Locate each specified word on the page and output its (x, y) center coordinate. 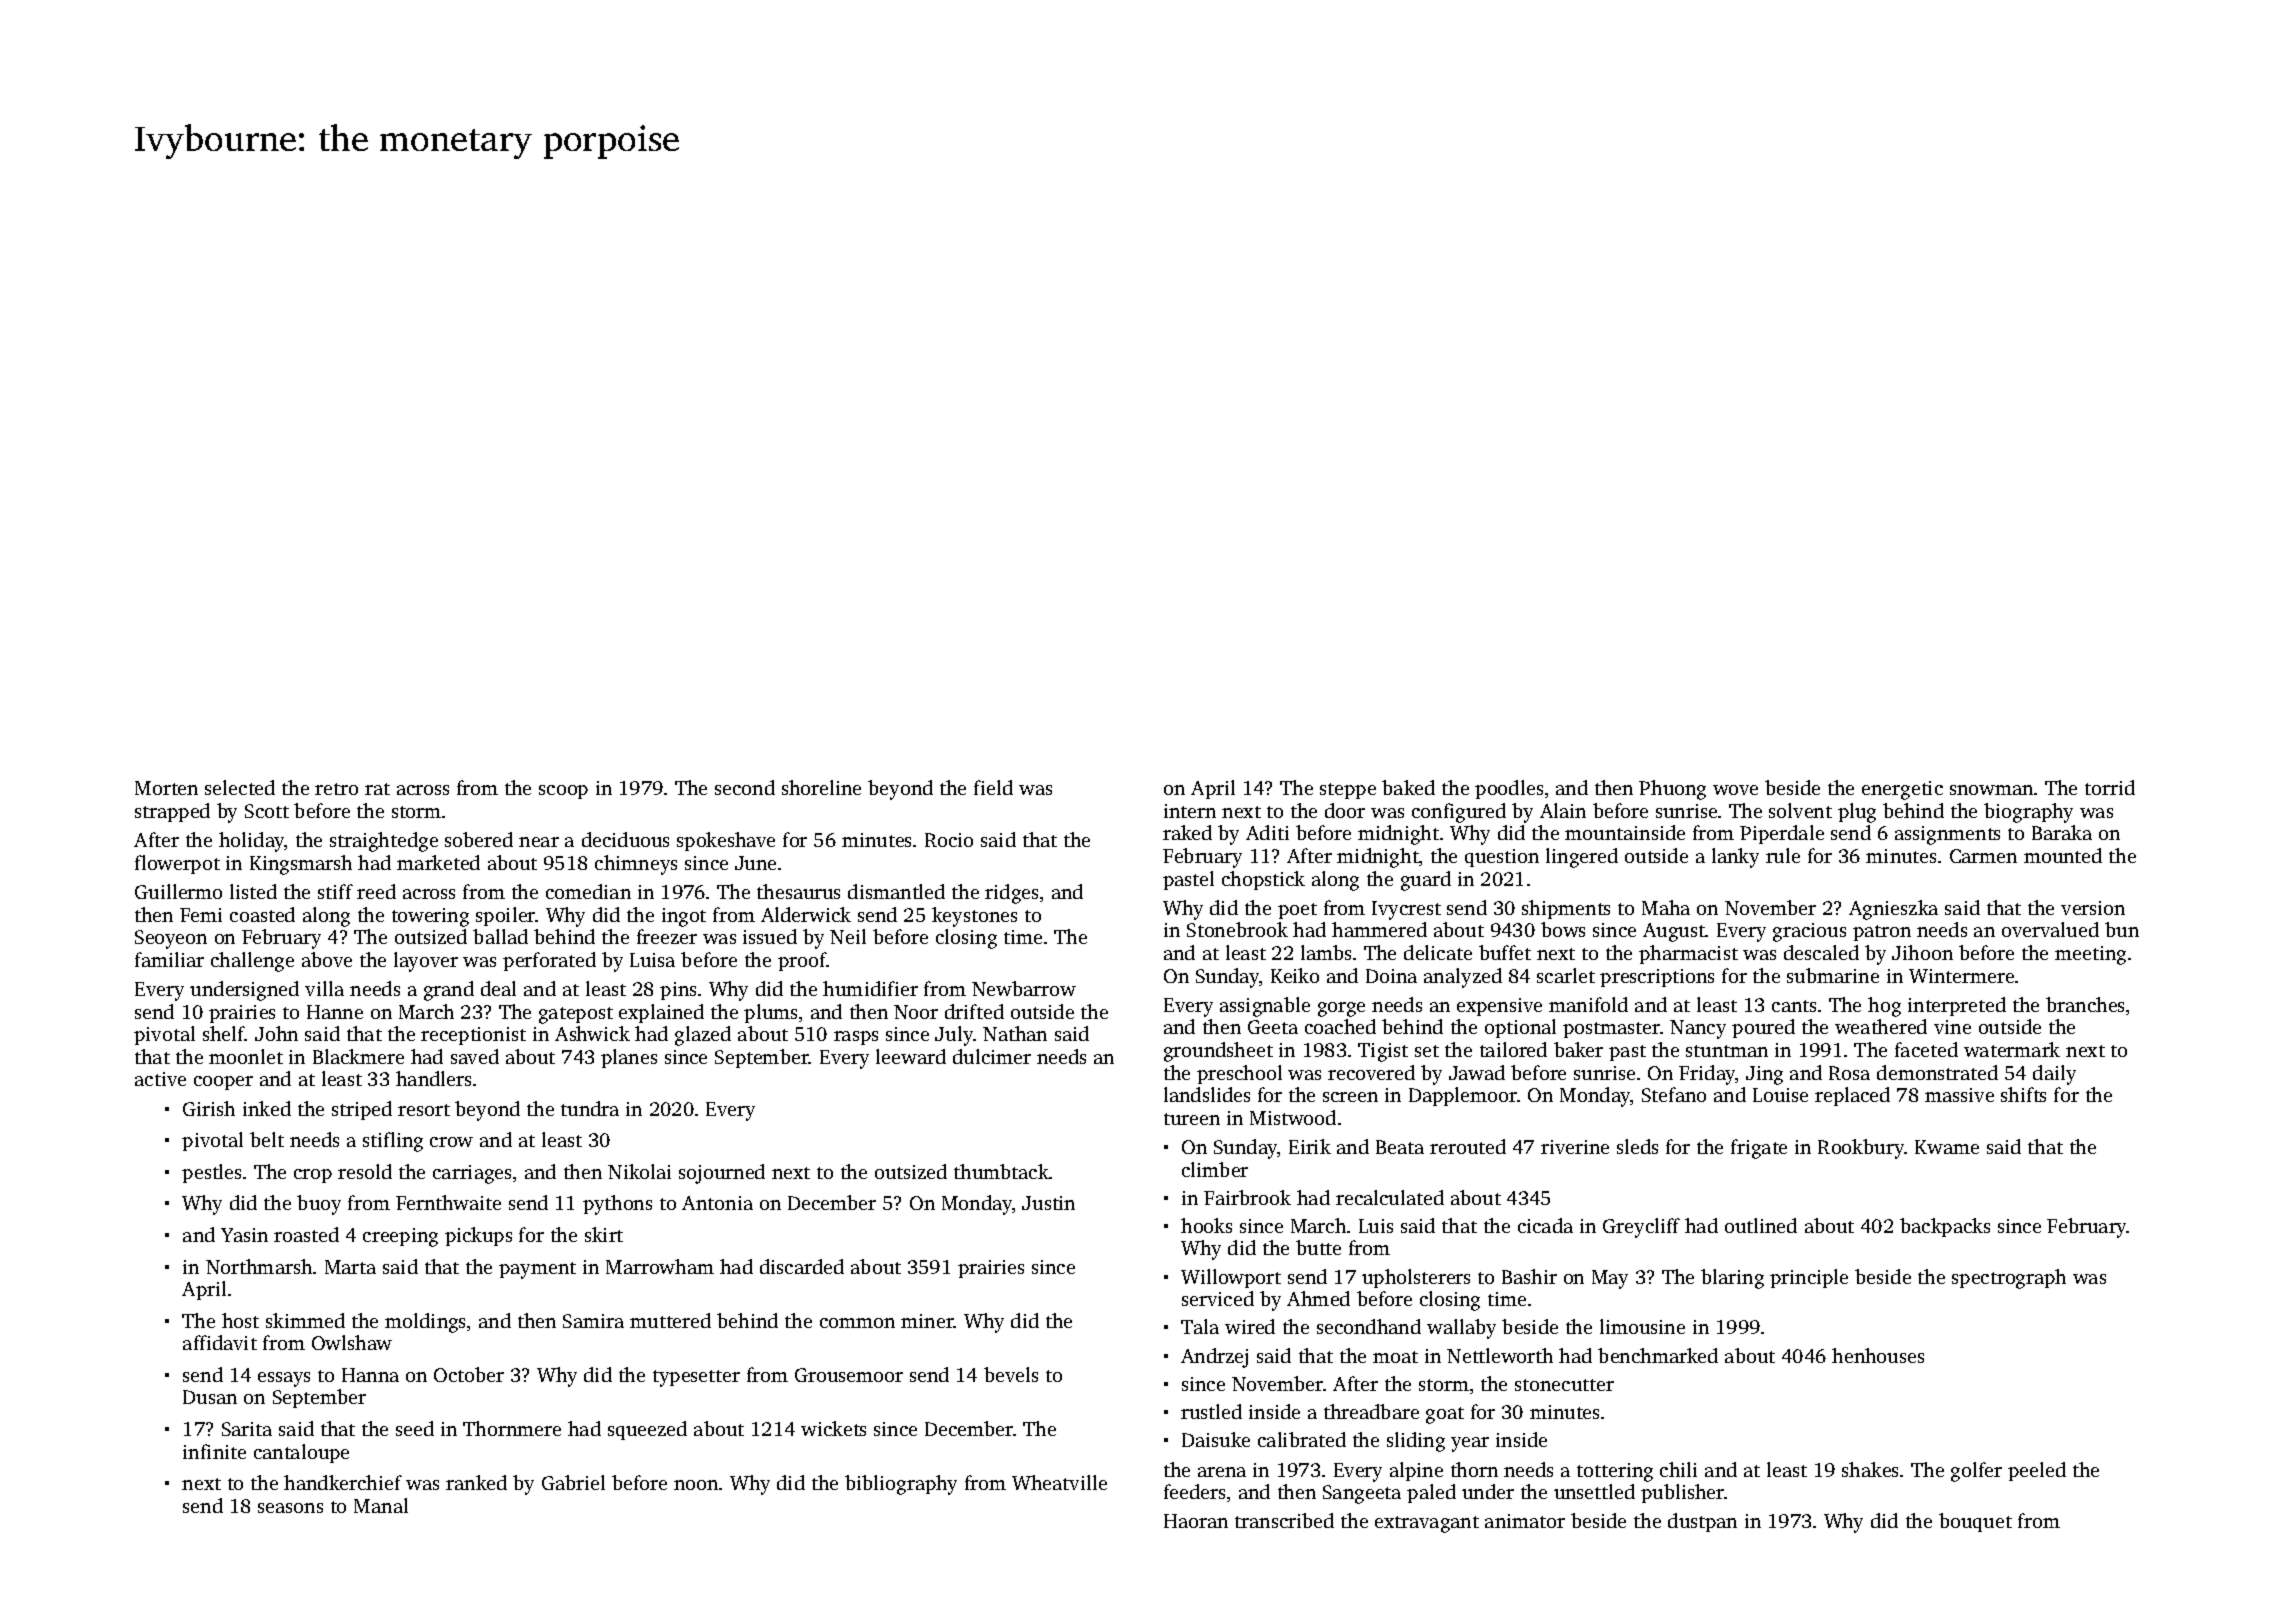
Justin (1048, 1203)
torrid (2110, 787)
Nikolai (639, 1171)
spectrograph (2009, 1279)
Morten (166, 788)
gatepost (576, 1015)
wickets (833, 1428)
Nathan (1015, 1033)
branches (2085, 1004)
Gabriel (573, 1482)
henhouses (1878, 1355)
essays (284, 1379)
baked (1408, 787)
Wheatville (1059, 1482)
